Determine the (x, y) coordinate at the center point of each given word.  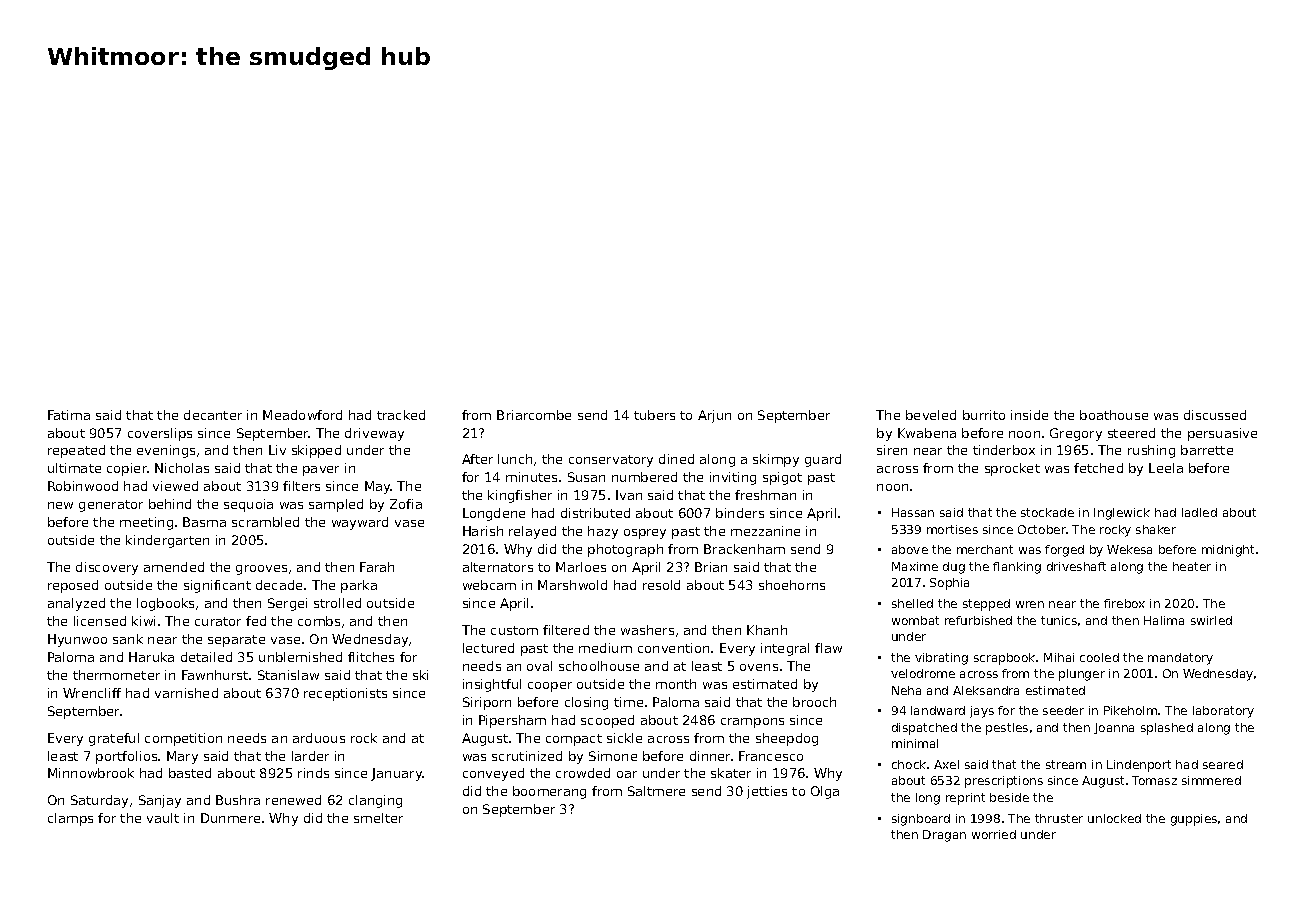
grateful (114, 739)
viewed (175, 486)
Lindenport (1139, 766)
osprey (645, 534)
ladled (1199, 512)
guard (823, 460)
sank (128, 639)
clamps (70, 819)
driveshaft (1076, 566)
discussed (1215, 415)
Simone (613, 756)
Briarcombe (534, 415)
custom (514, 630)
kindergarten (167, 541)
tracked (401, 415)
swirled (1211, 620)
